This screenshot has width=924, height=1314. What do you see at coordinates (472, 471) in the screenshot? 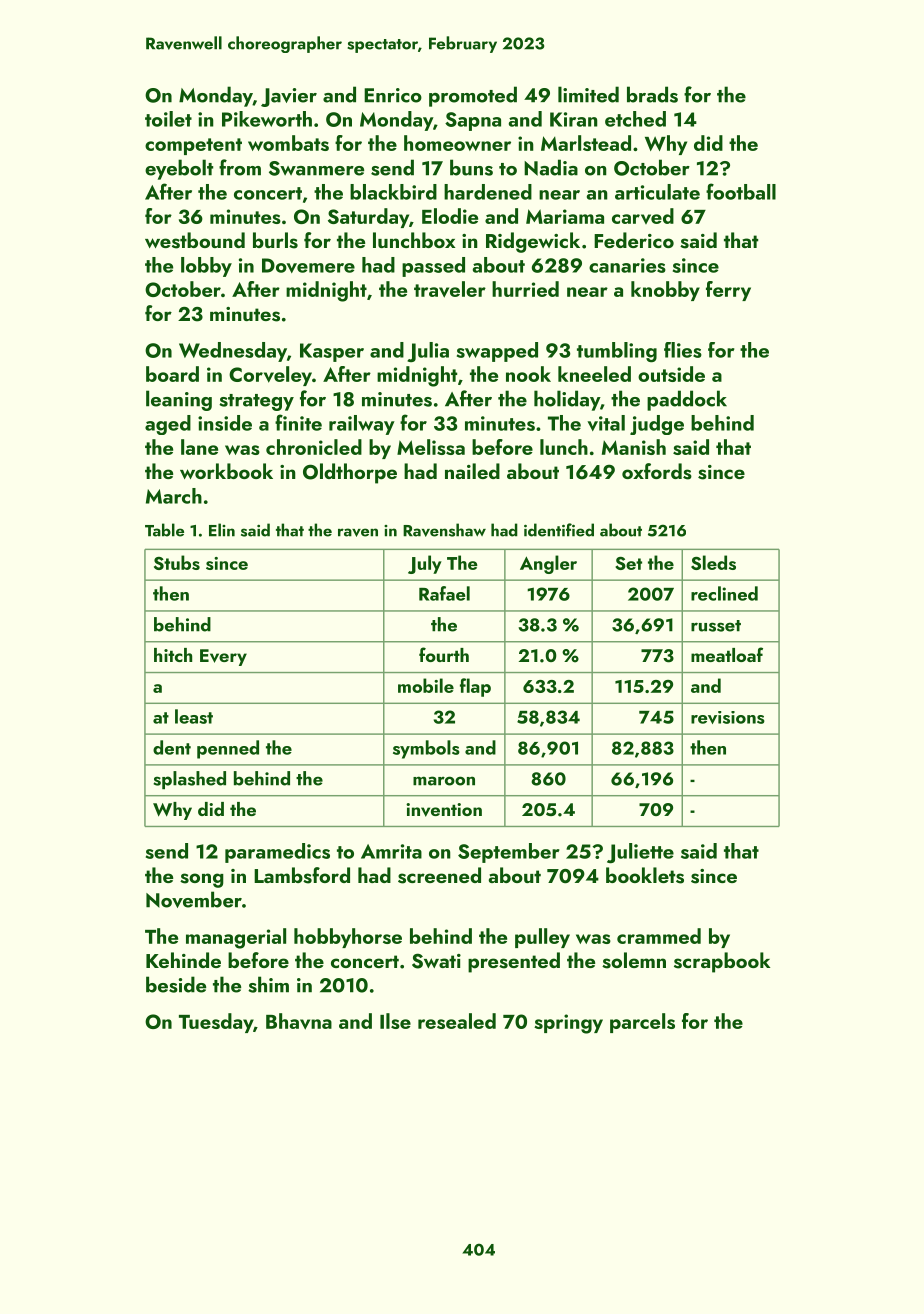
I see `nailed` at bounding box center [472, 471].
